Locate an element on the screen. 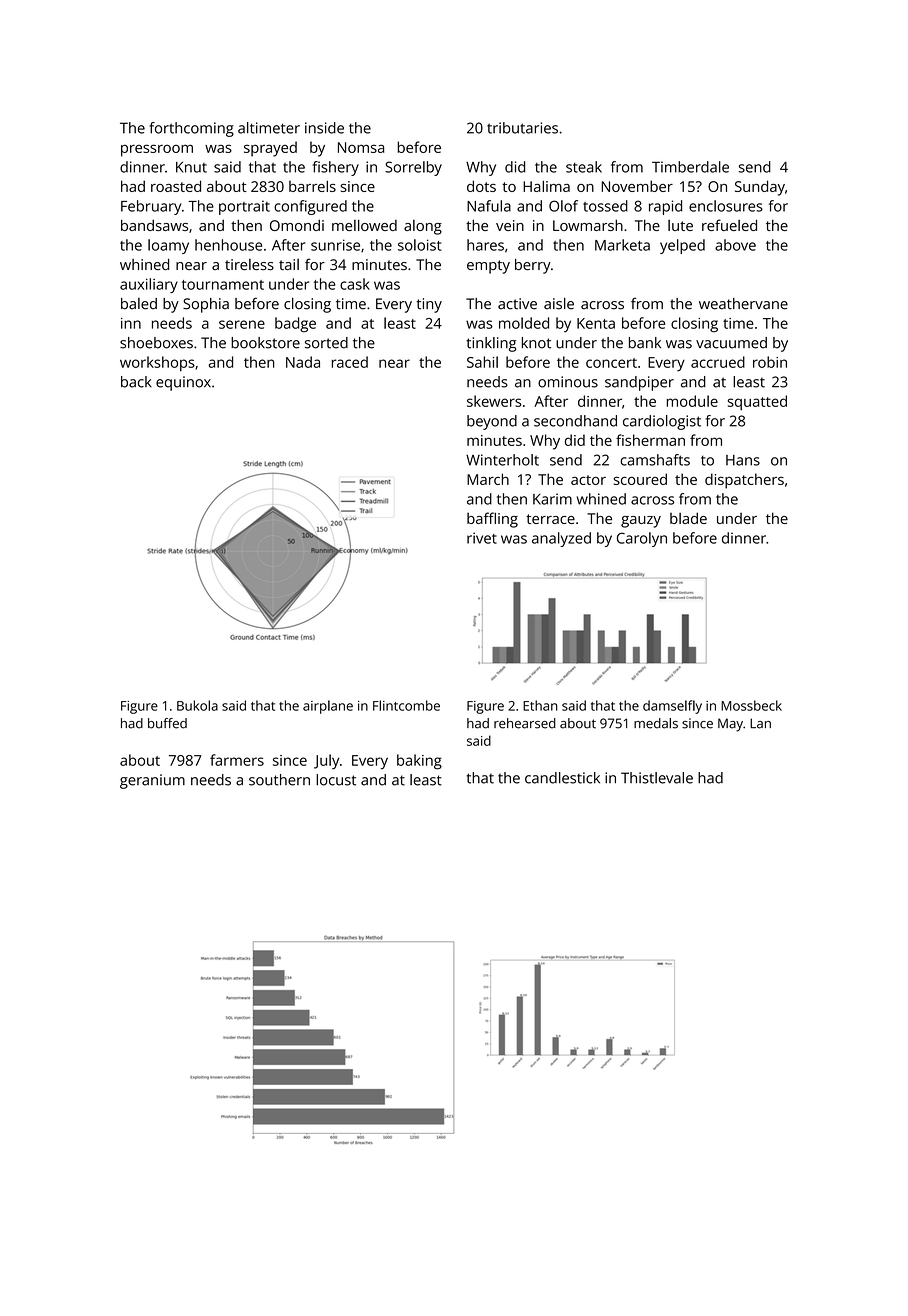 The image size is (908, 1316). rivet is located at coordinates (482, 538).
